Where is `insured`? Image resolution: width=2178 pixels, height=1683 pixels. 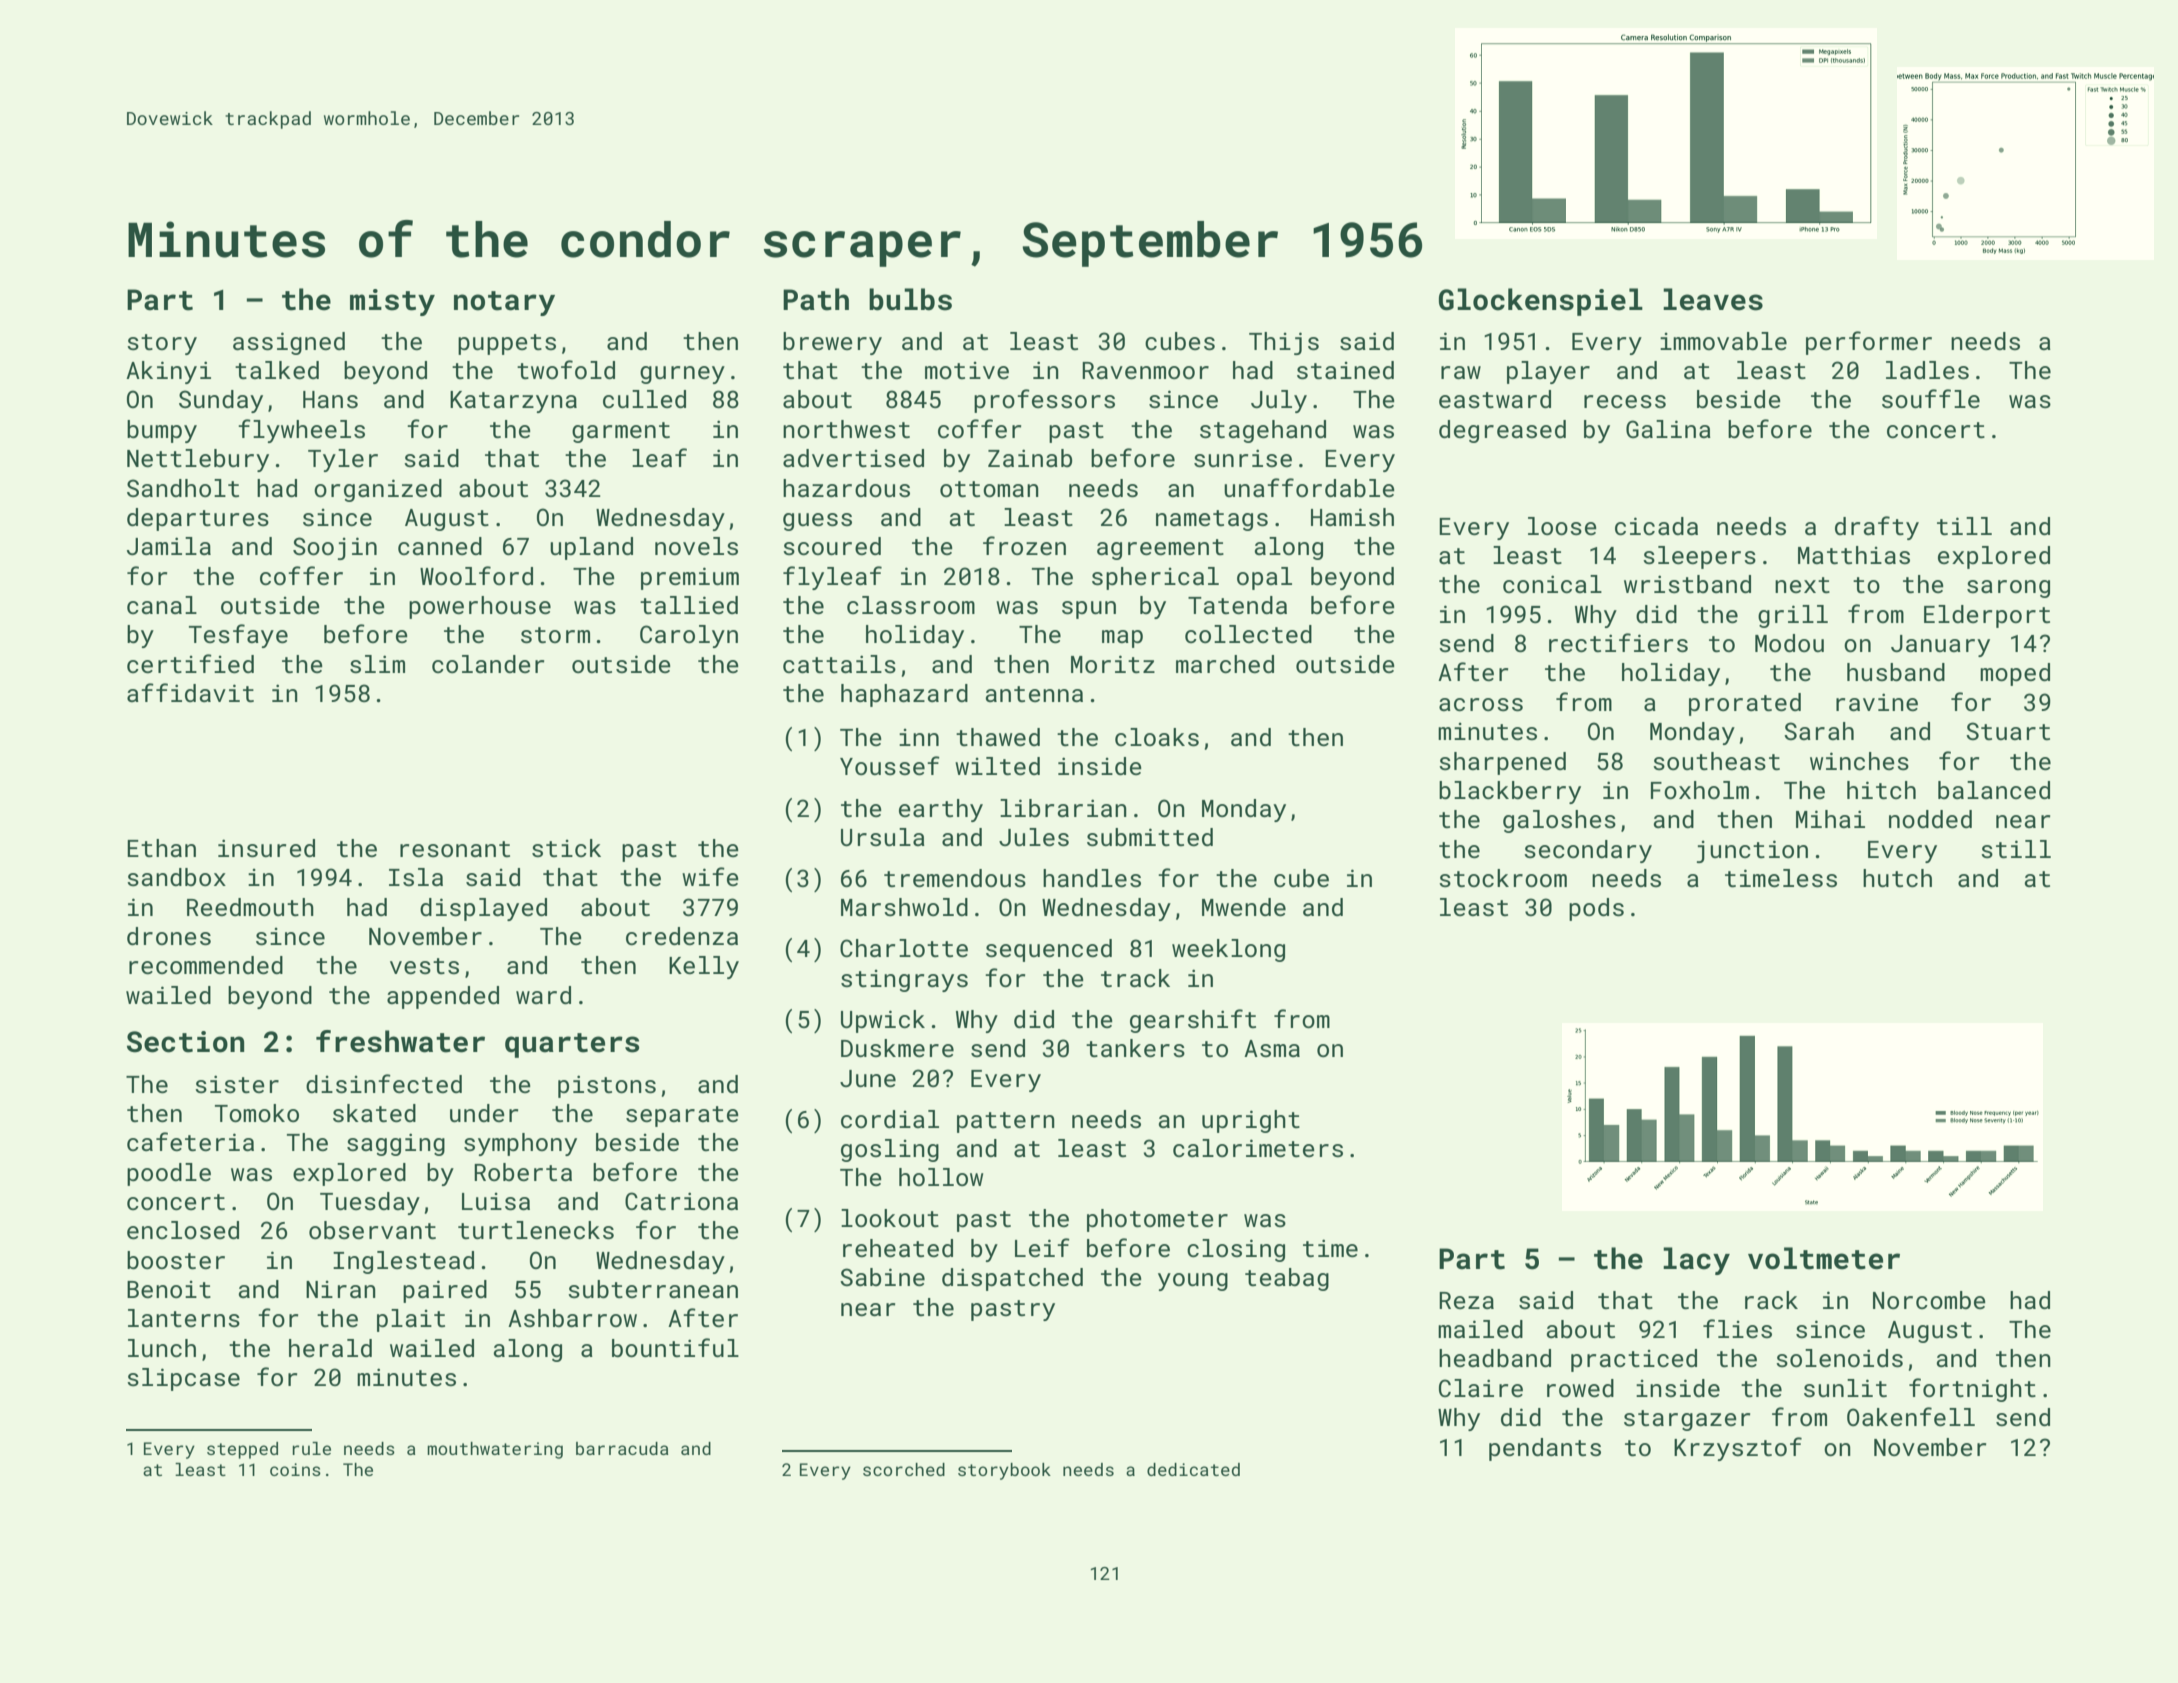
insured is located at coordinates (266, 848).
